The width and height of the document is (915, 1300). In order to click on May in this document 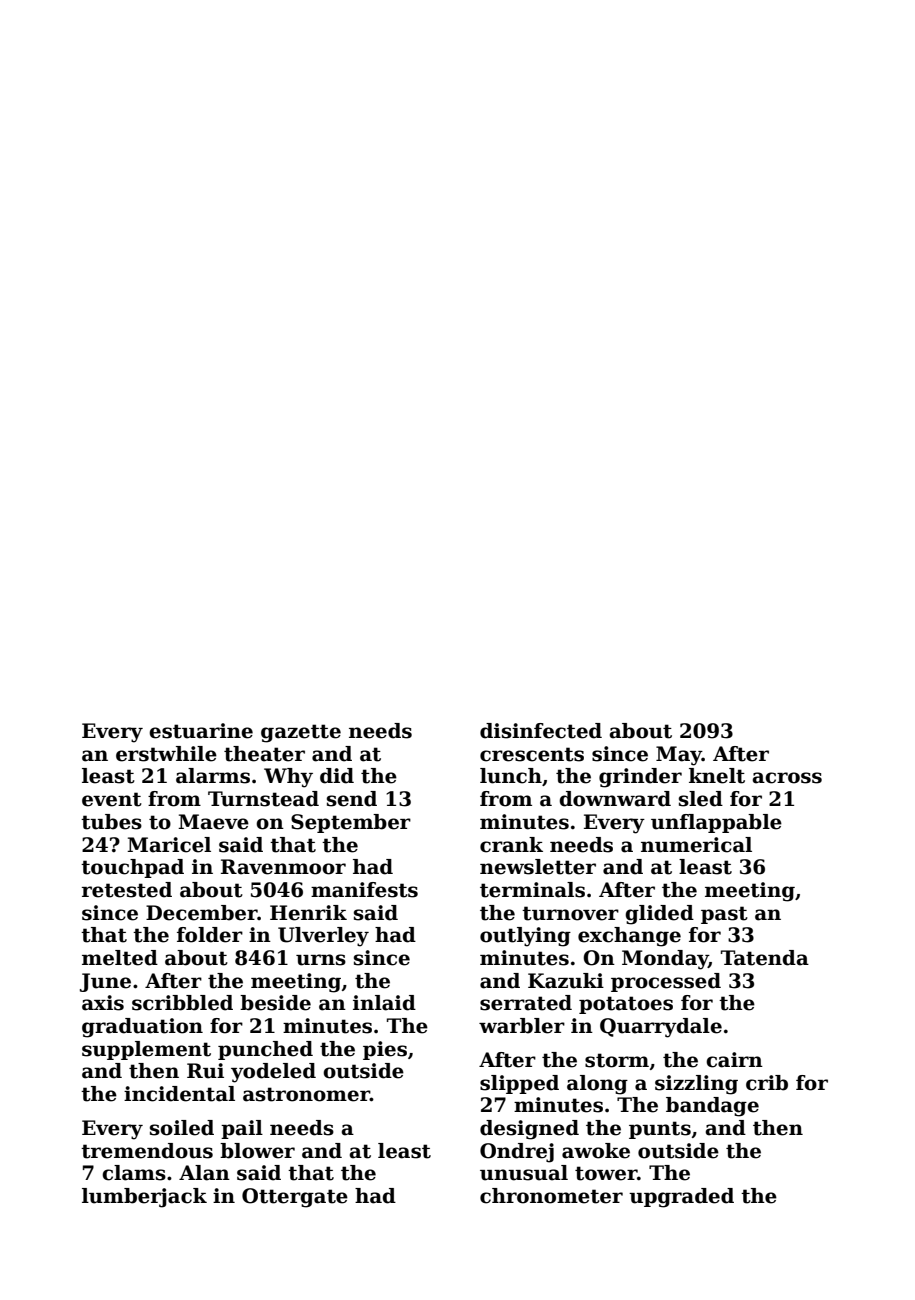, I will do `click(679, 756)`.
